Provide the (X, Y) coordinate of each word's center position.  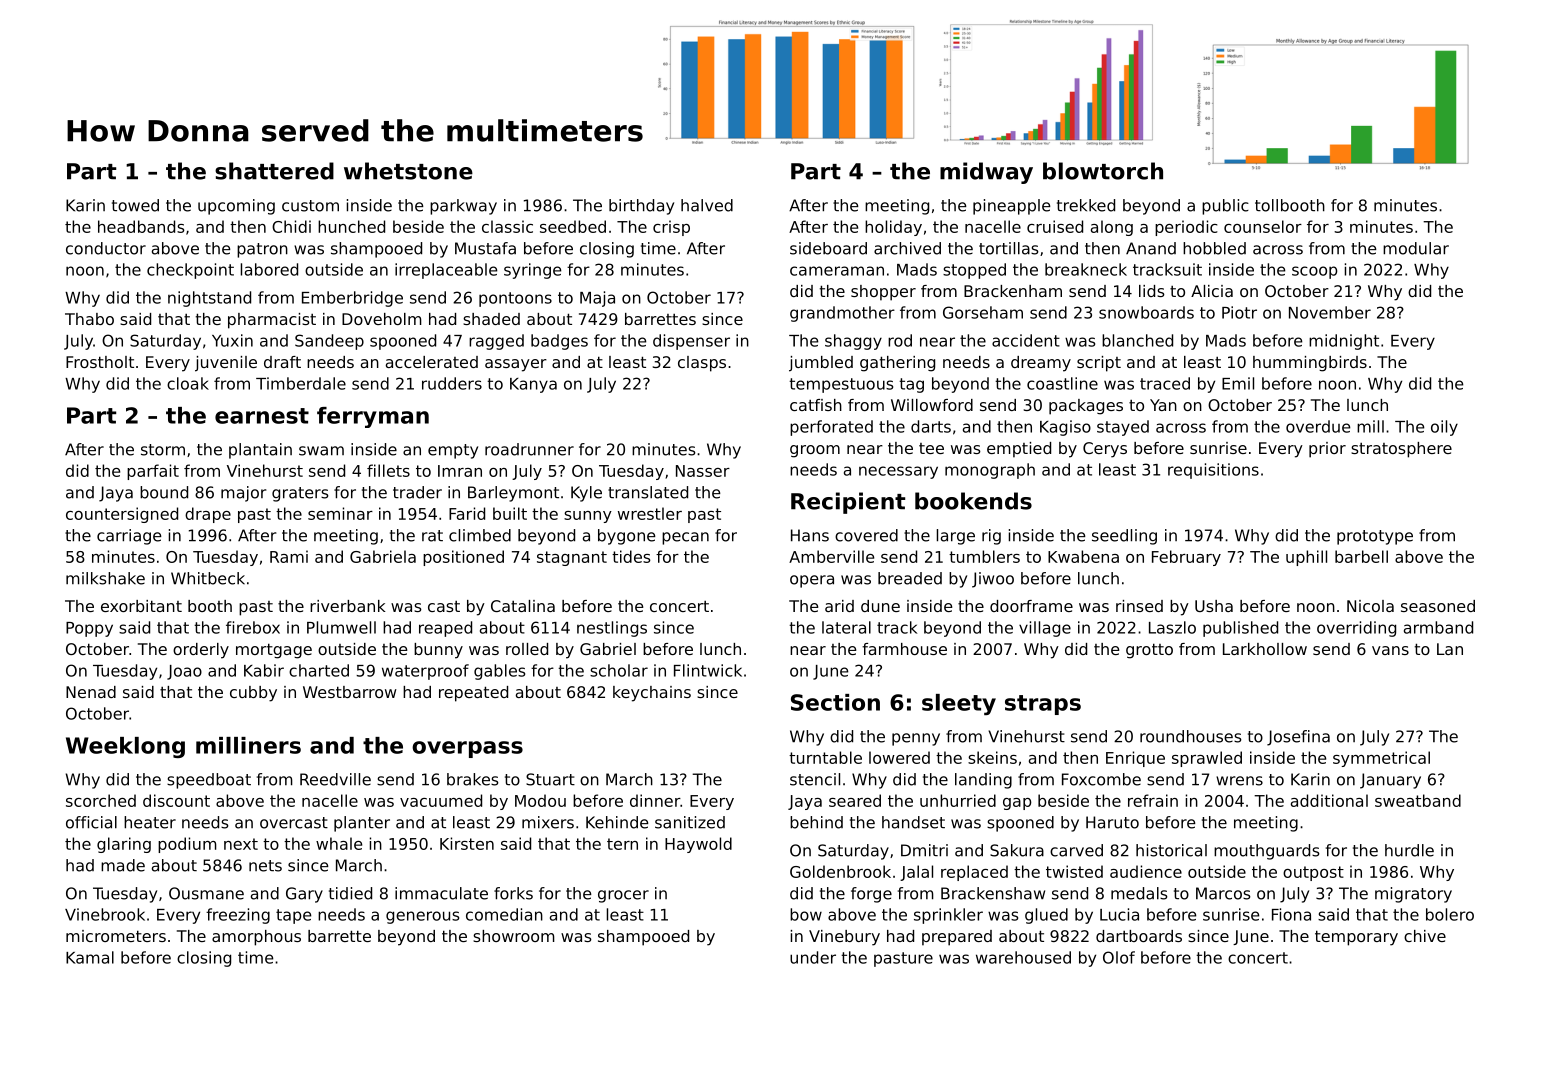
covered (866, 535)
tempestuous (841, 385)
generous (422, 917)
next (241, 844)
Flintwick (708, 670)
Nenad (91, 692)
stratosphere (1401, 450)
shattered (274, 171)
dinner (655, 800)
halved (707, 205)
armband (1438, 627)
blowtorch (1103, 171)
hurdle (1409, 850)
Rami (289, 556)
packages (1086, 407)
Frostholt (100, 362)
